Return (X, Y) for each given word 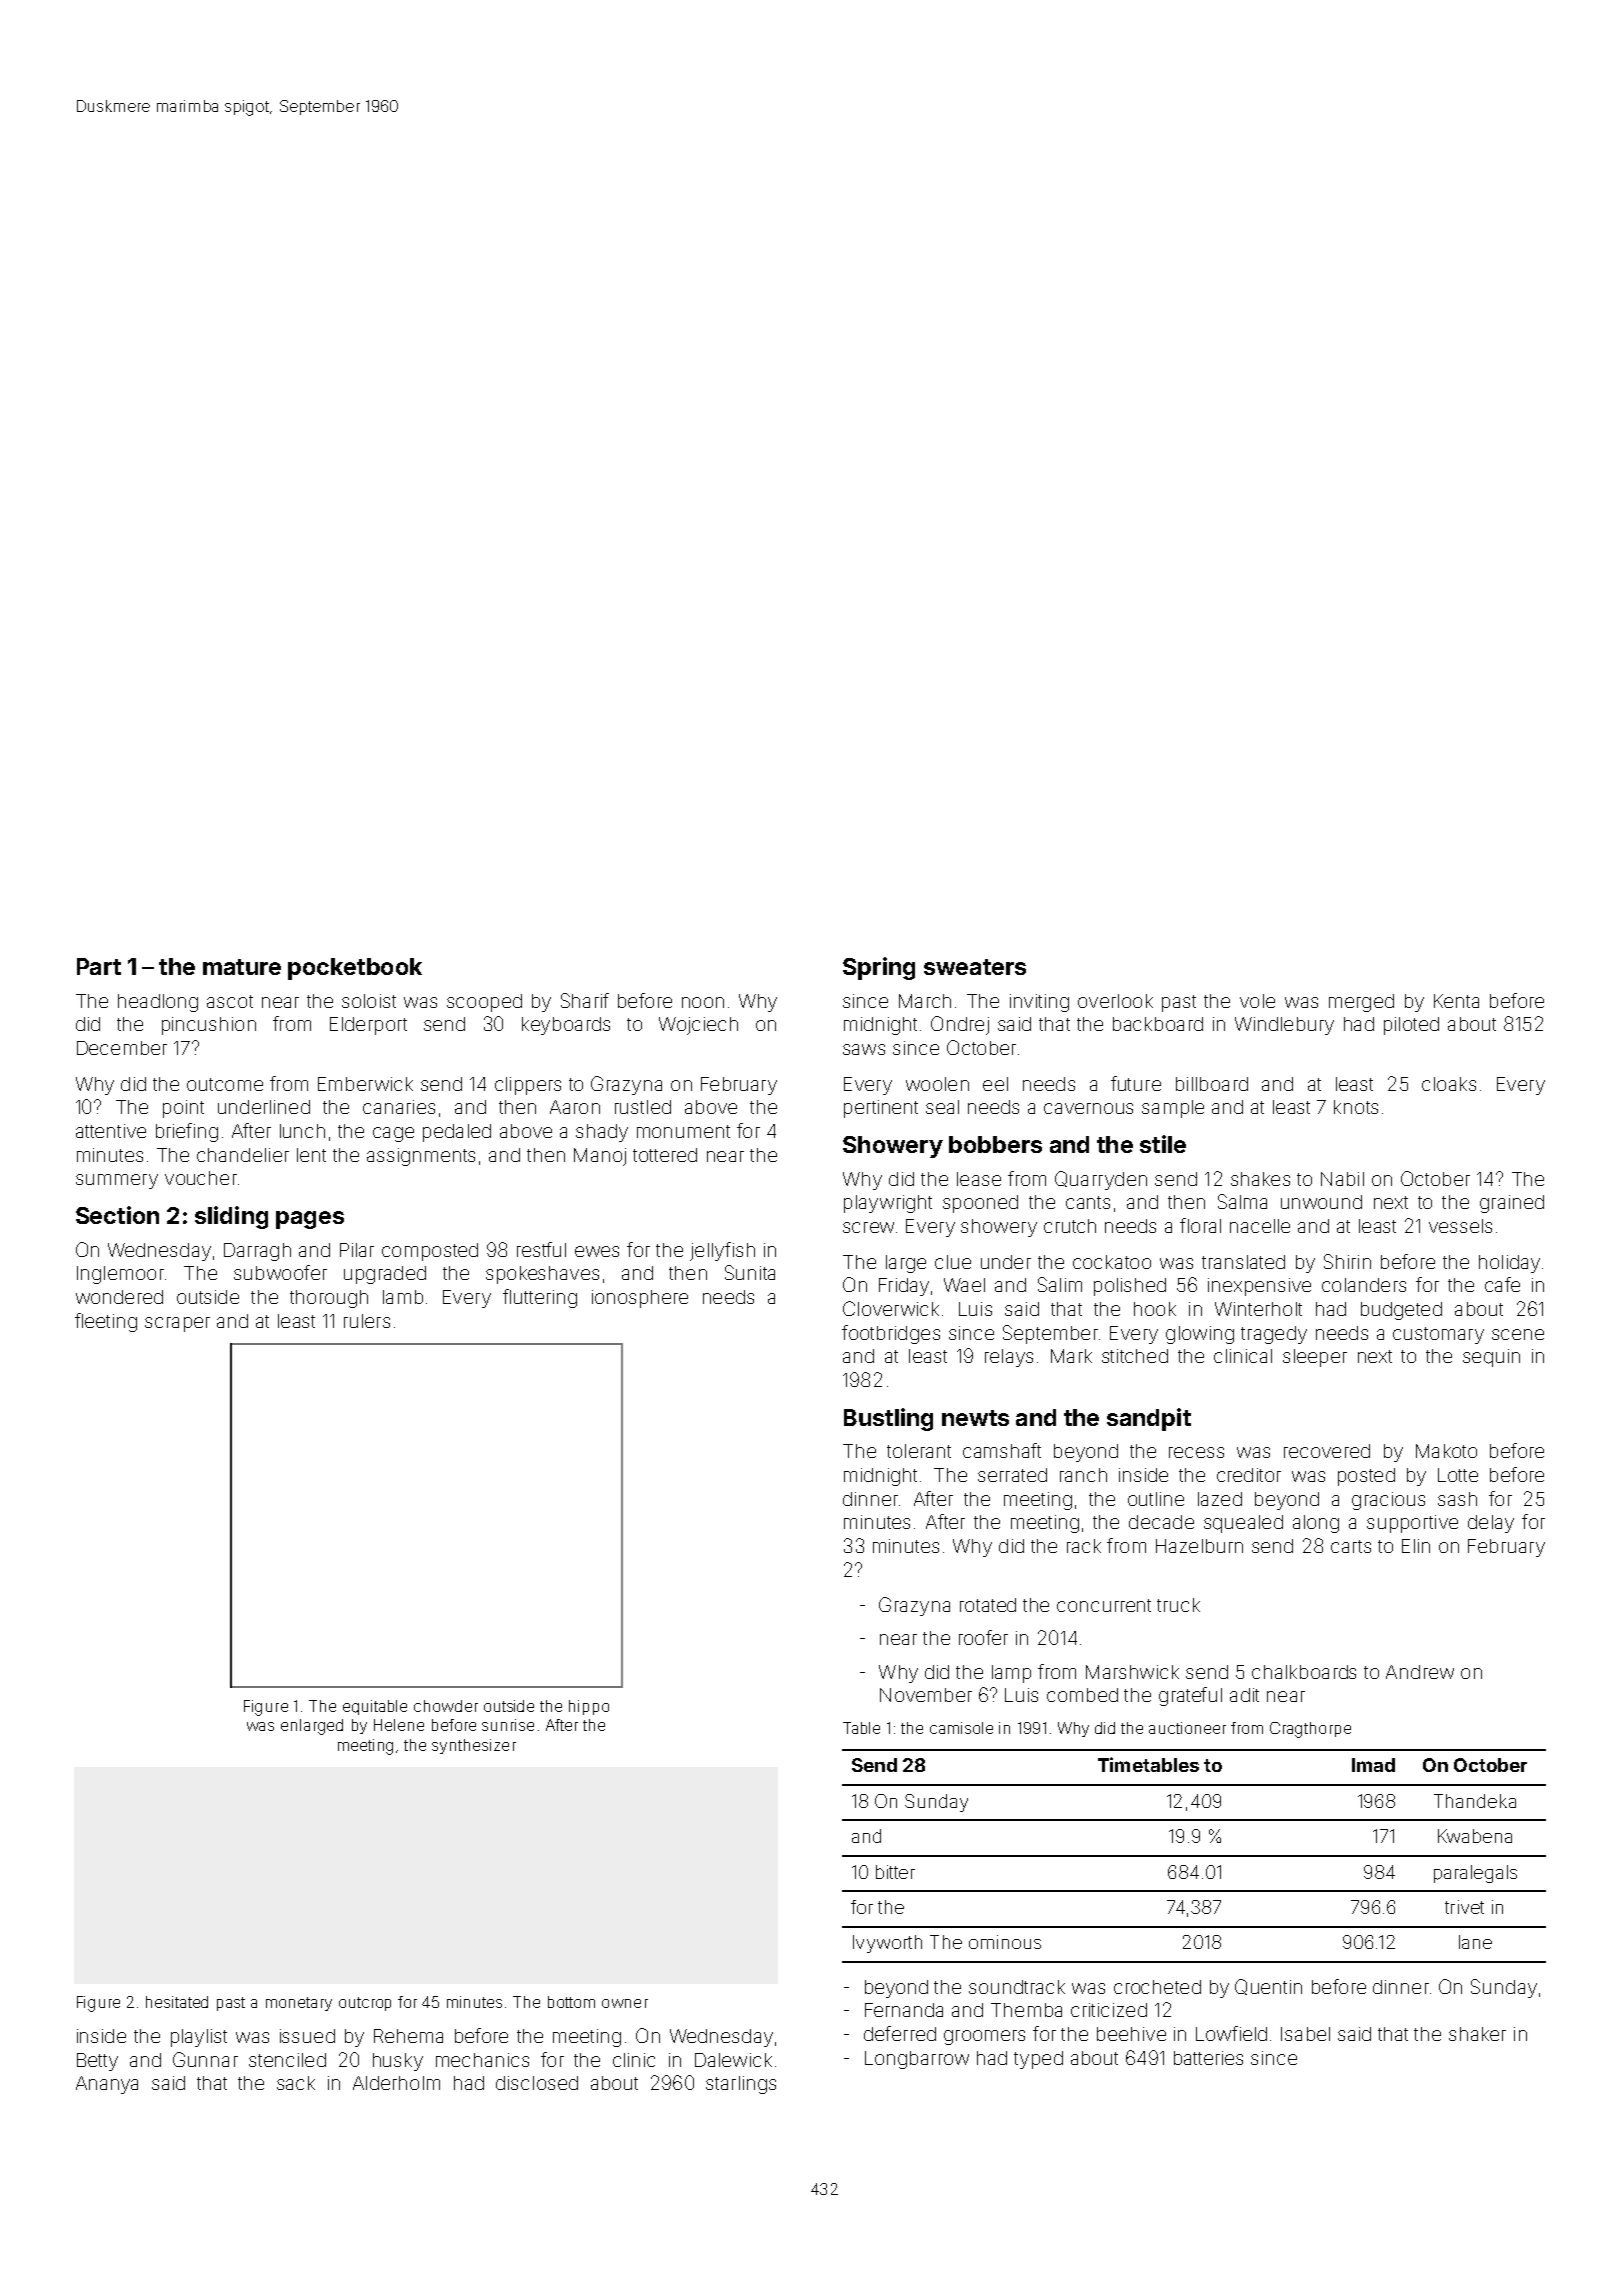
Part (99, 966)
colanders (1364, 1285)
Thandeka (1475, 1801)
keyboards (566, 1026)
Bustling (888, 1419)
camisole (961, 1728)
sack (296, 2083)
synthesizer (474, 1746)
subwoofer (280, 1272)
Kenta (1456, 1001)
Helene (399, 1725)
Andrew (1420, 1672)
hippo (589, 1707)
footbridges (891, 1334)
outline (1156, 1499)
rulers (367, 1321)
